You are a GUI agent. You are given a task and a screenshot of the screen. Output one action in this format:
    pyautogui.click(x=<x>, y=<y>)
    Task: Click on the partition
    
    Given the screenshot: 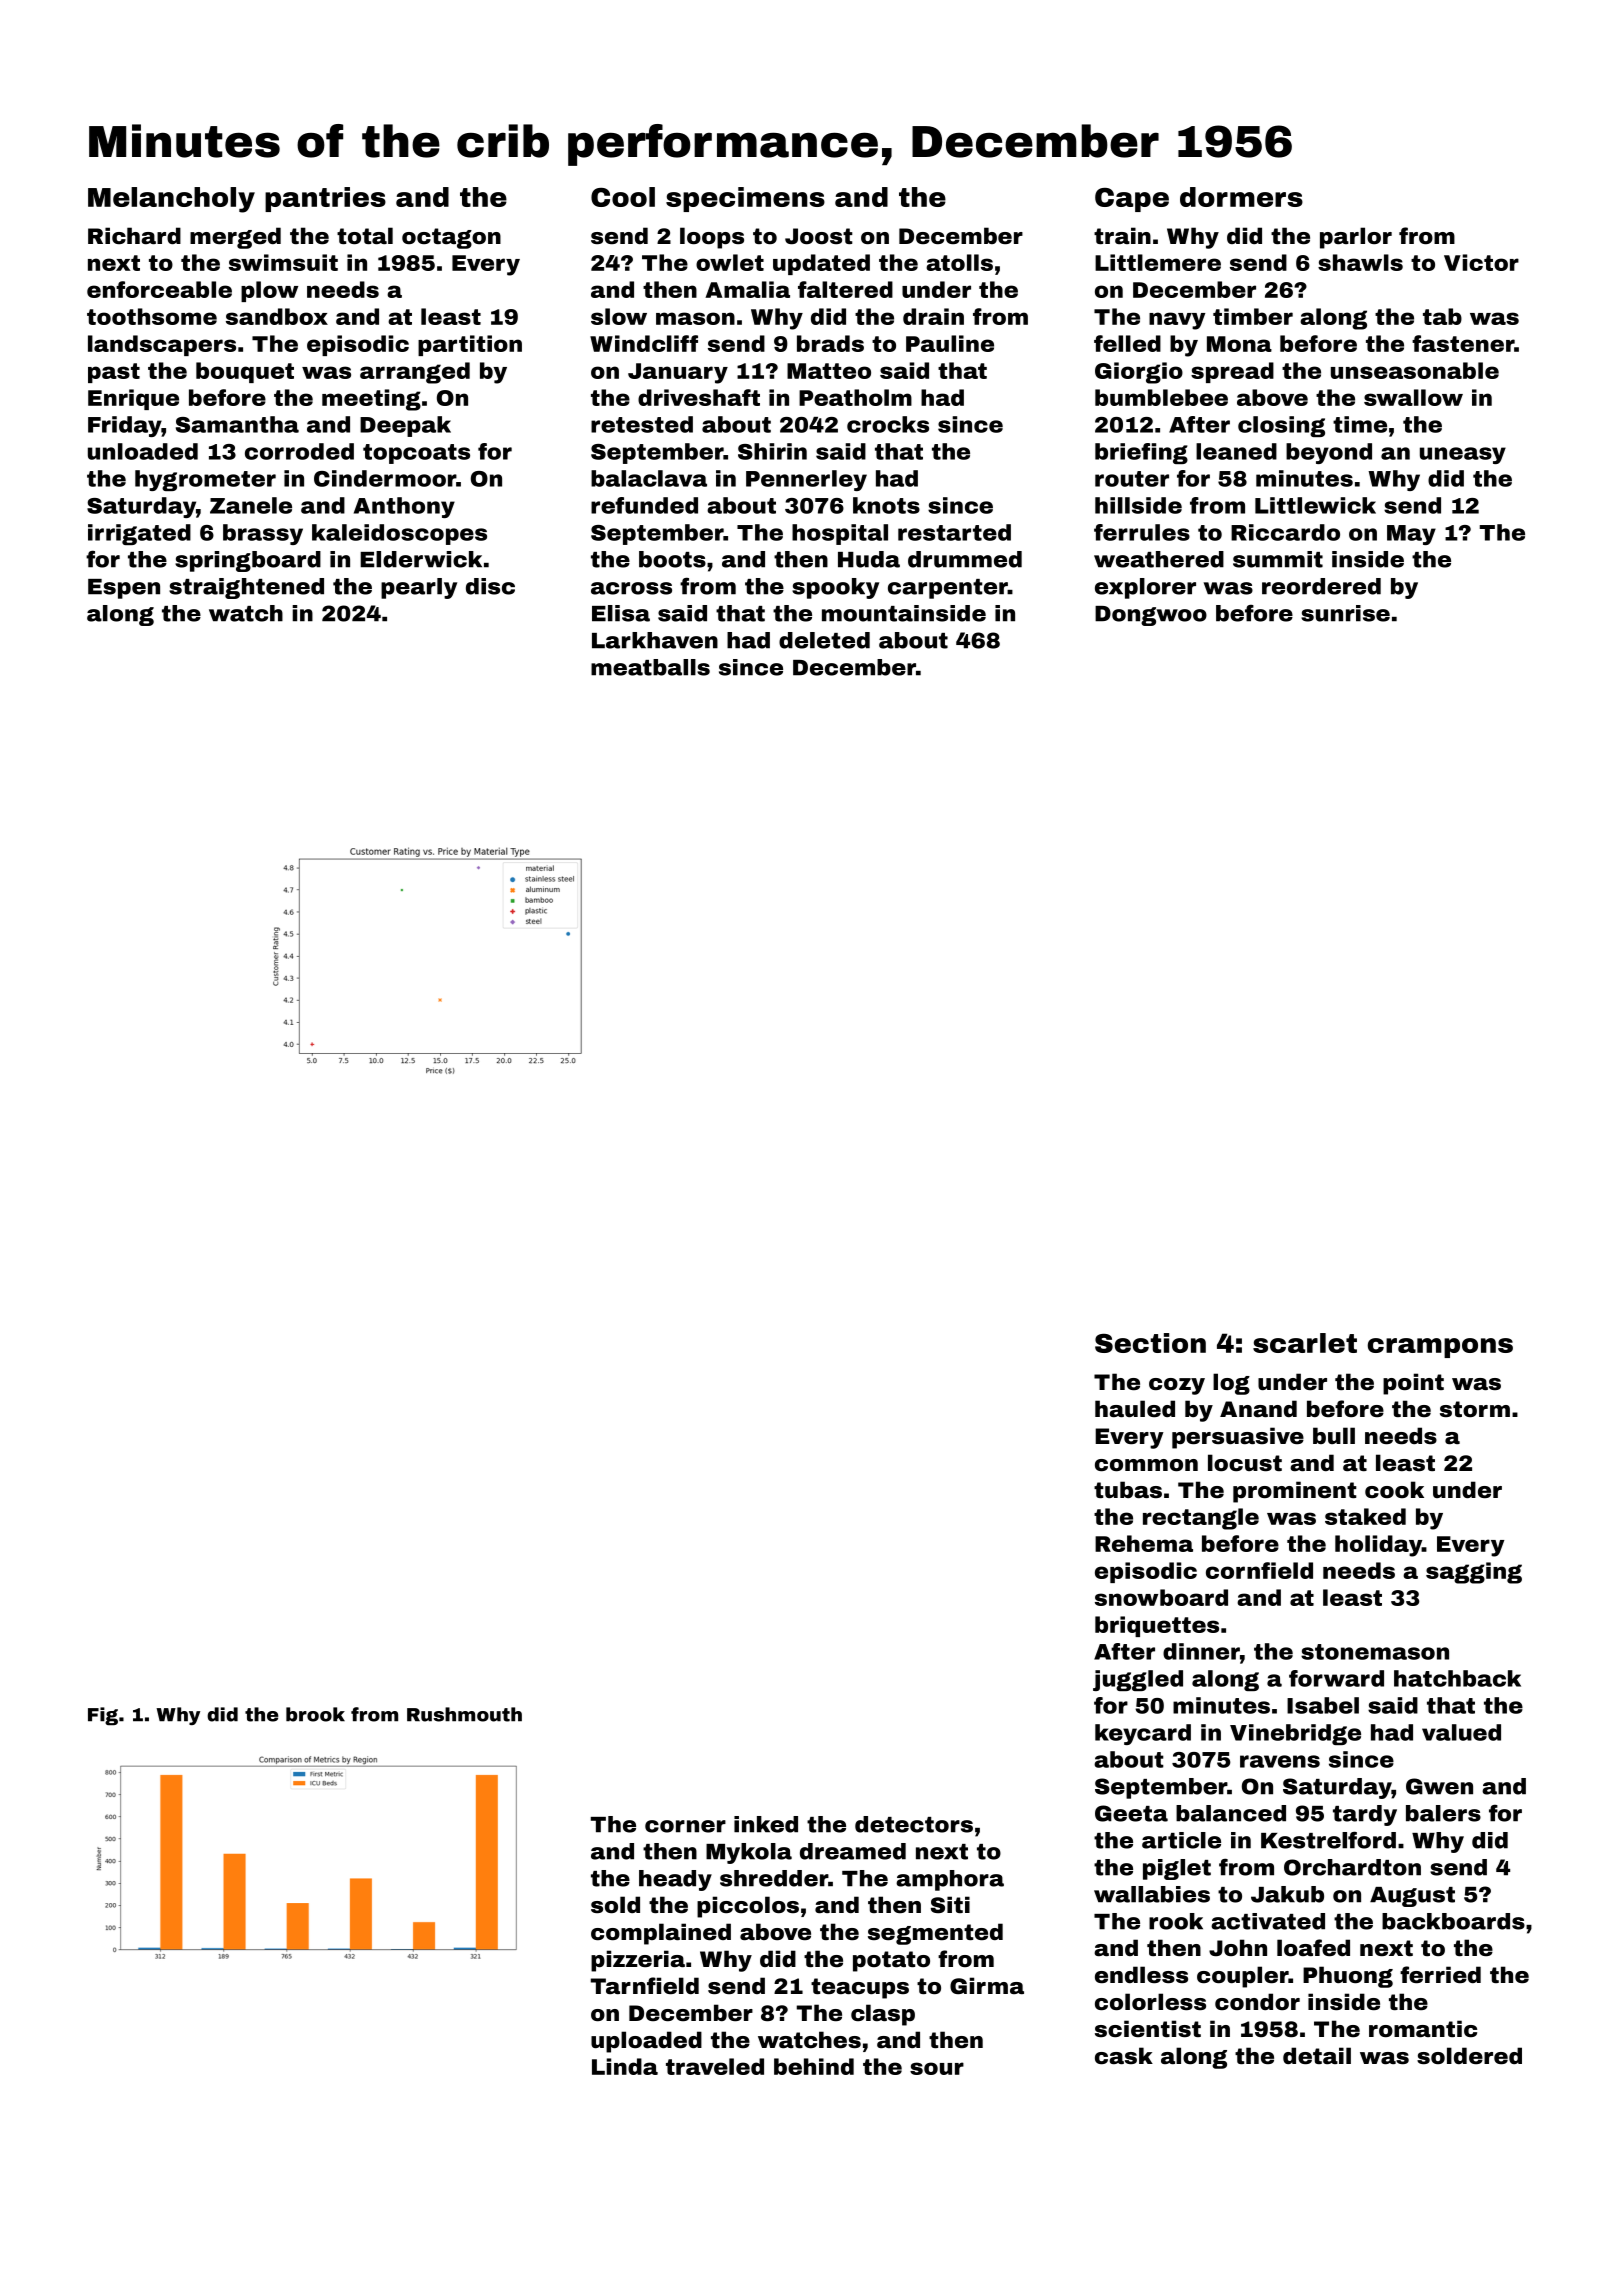 What is the action you would take?
    pyautogui.click(x=470, y=345)
